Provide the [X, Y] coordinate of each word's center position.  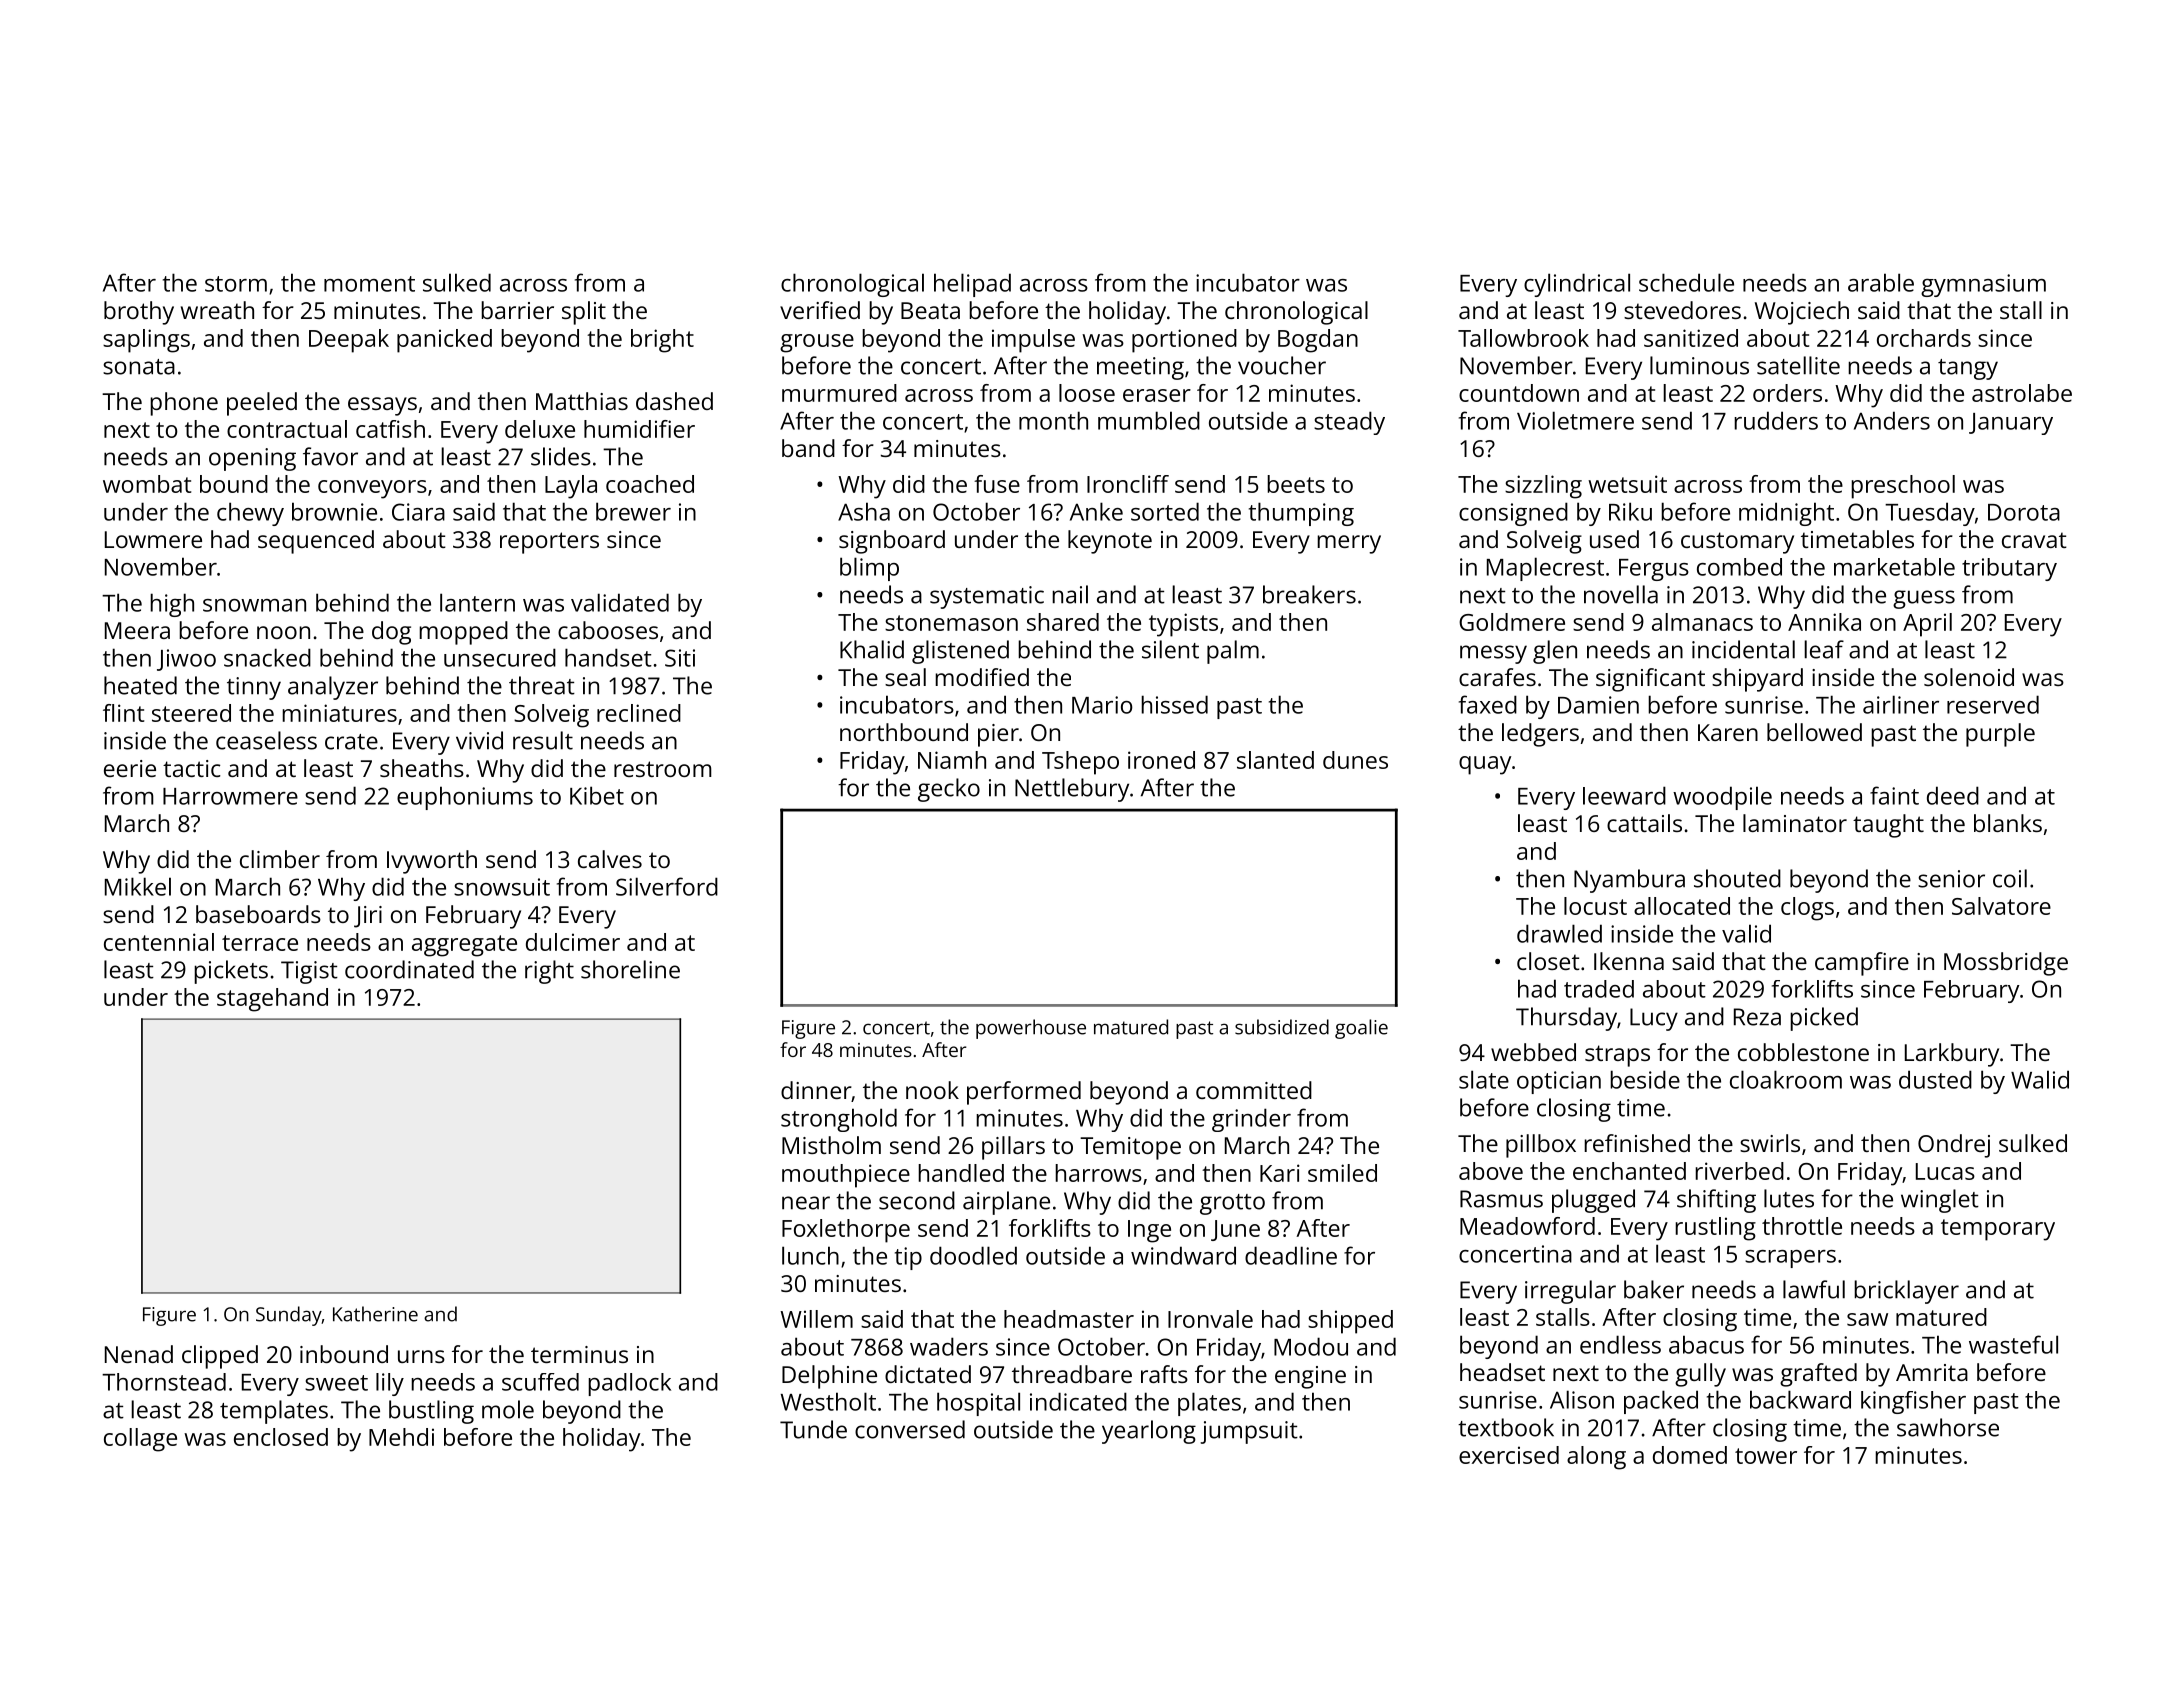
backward [1800, 1399]
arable [1881, 282]
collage [140, 1440]
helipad [972, 285]
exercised [1509, 1455]
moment [369, 284]
